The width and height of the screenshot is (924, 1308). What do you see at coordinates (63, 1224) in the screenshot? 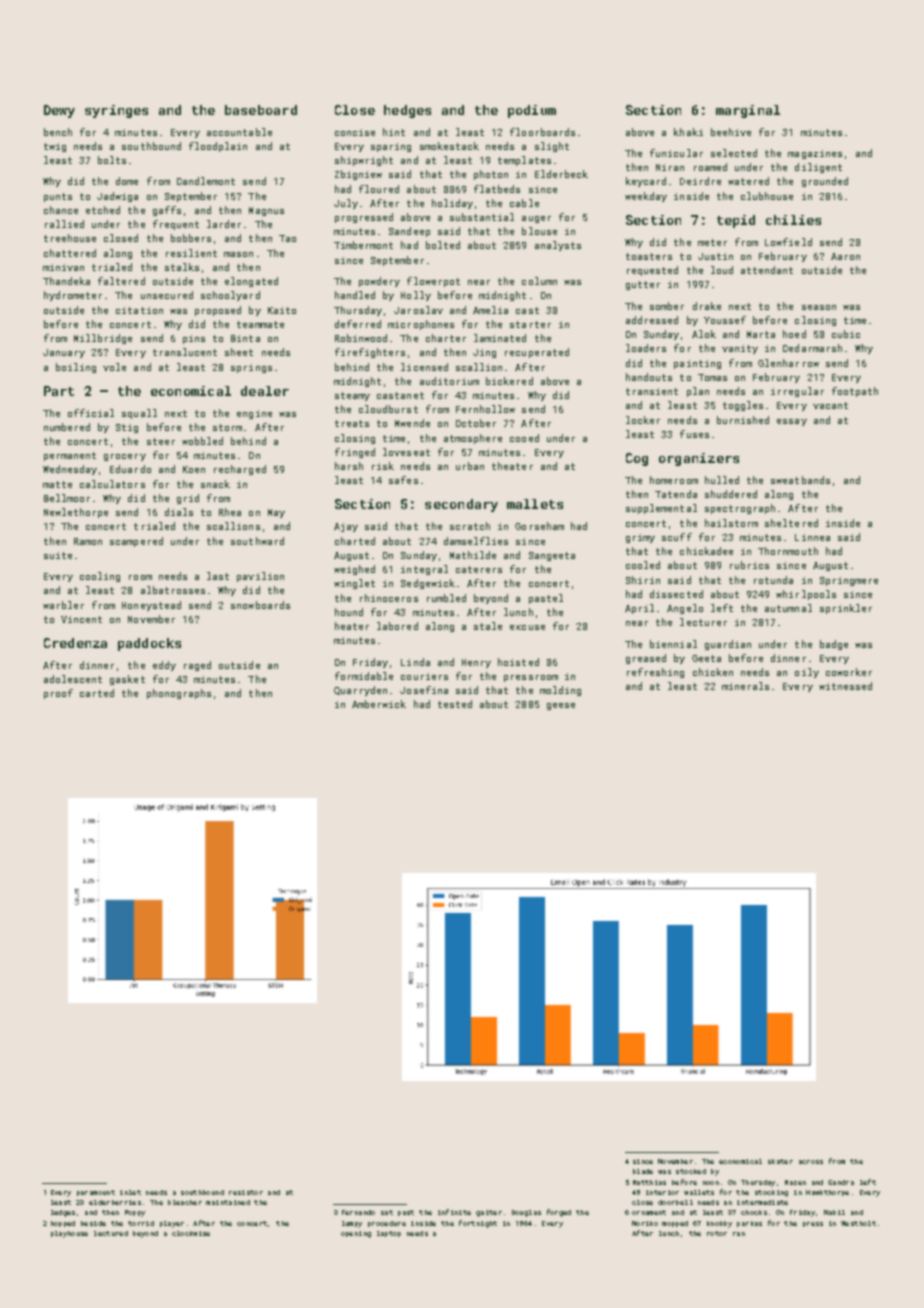
I see `hopped` at bounding box center [63, 1224].
